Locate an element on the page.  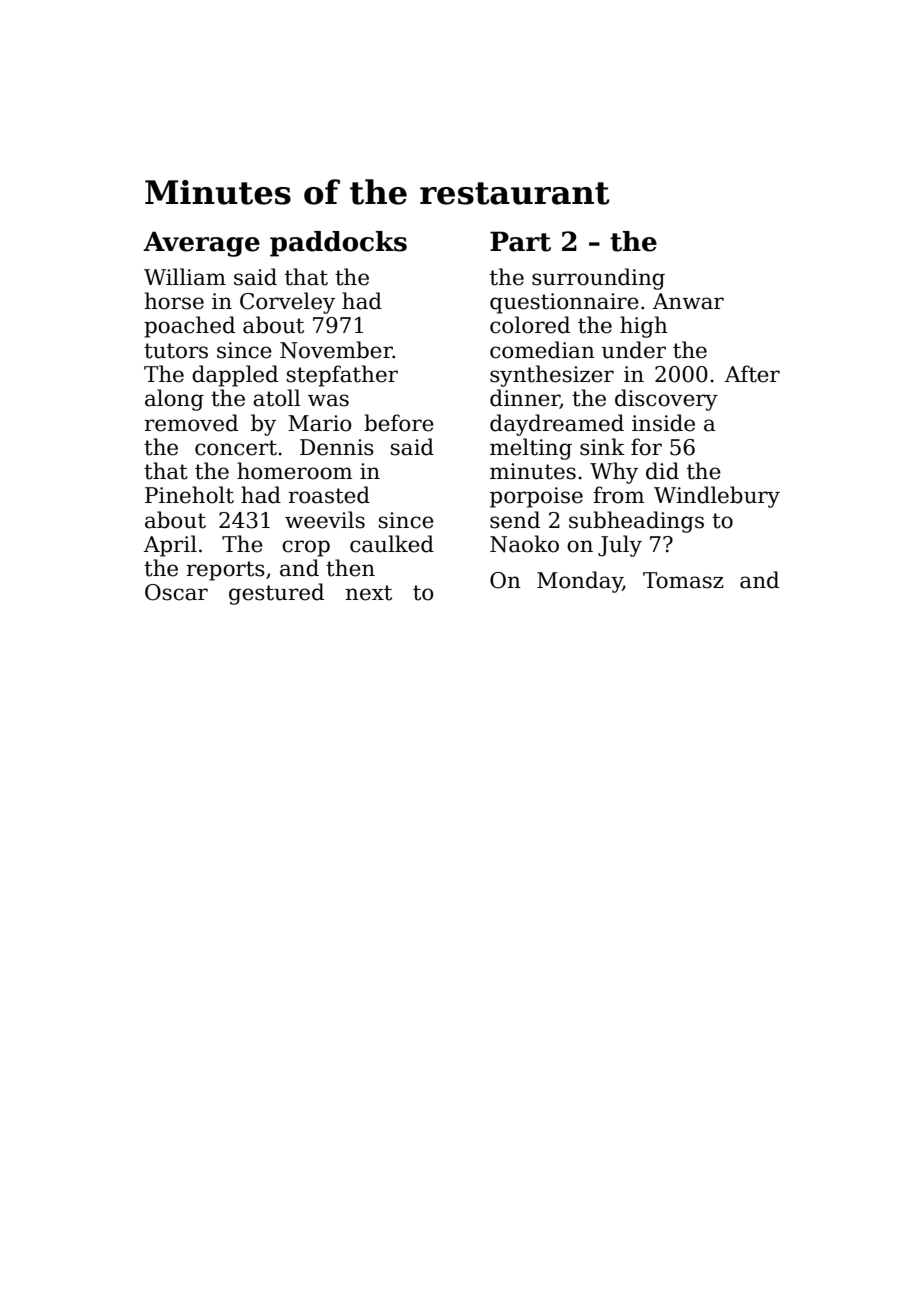
Part is located at coordinates (520, 241).
